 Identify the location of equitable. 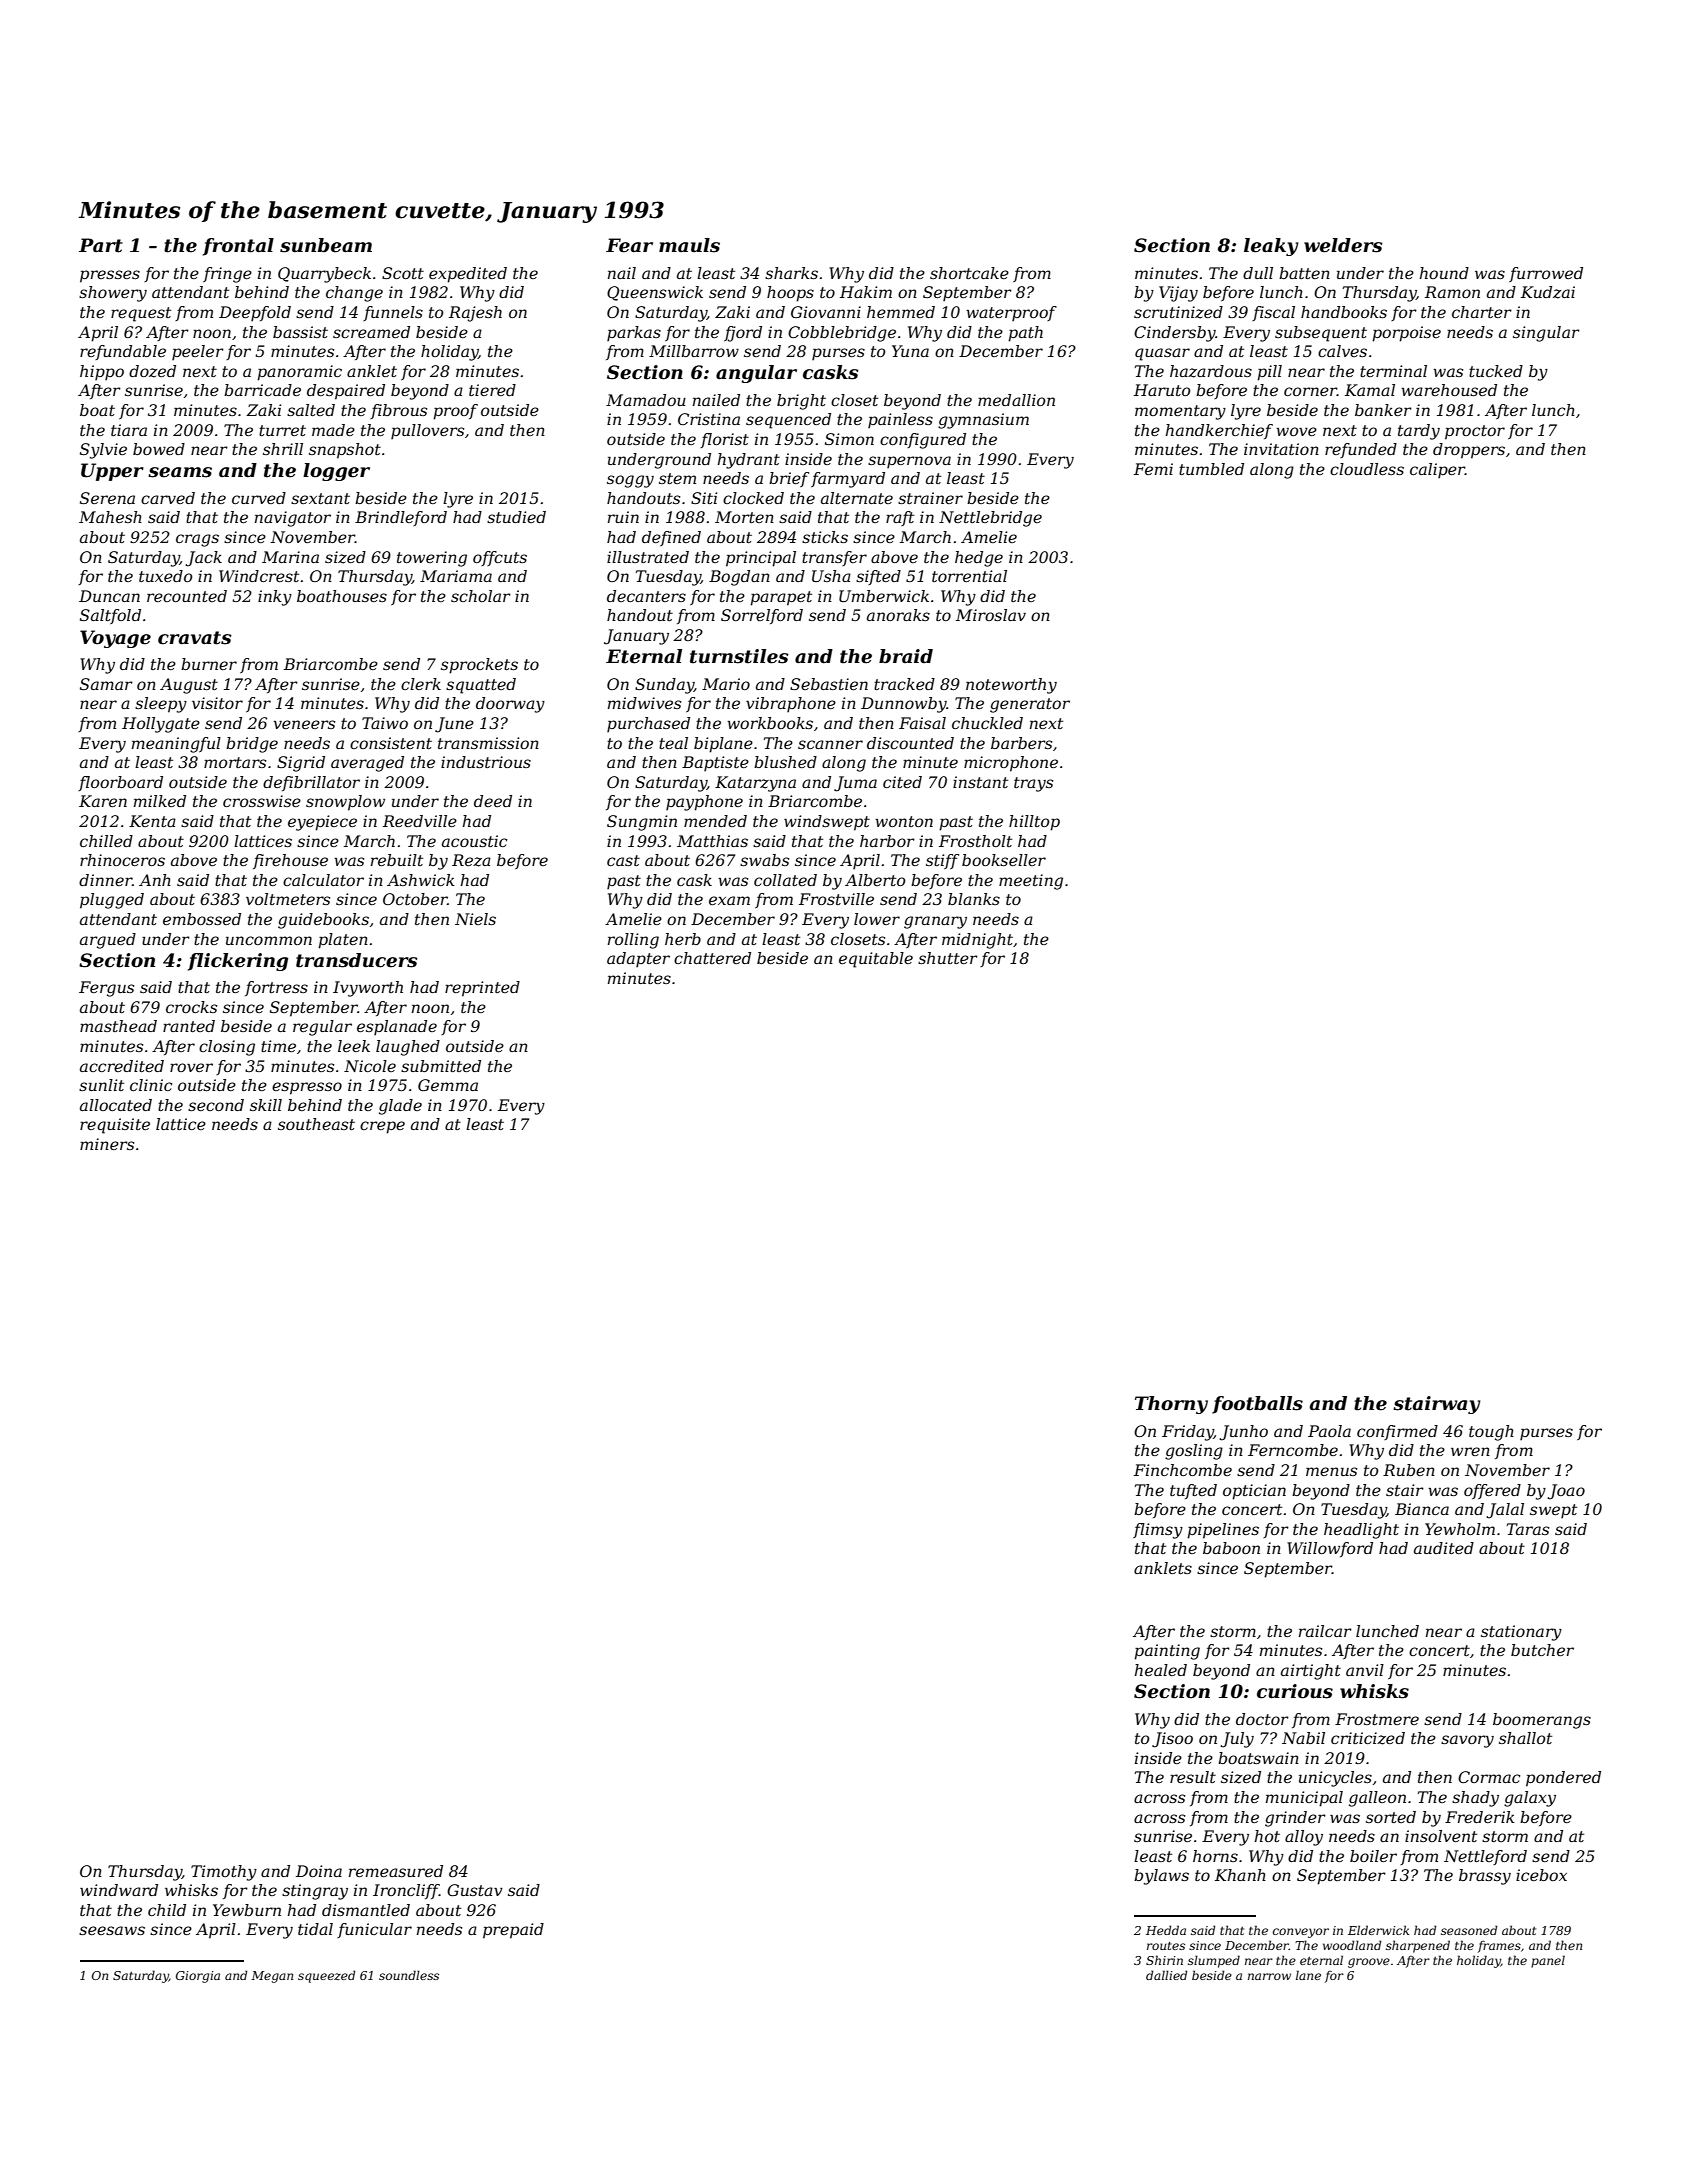
(876, 960).
